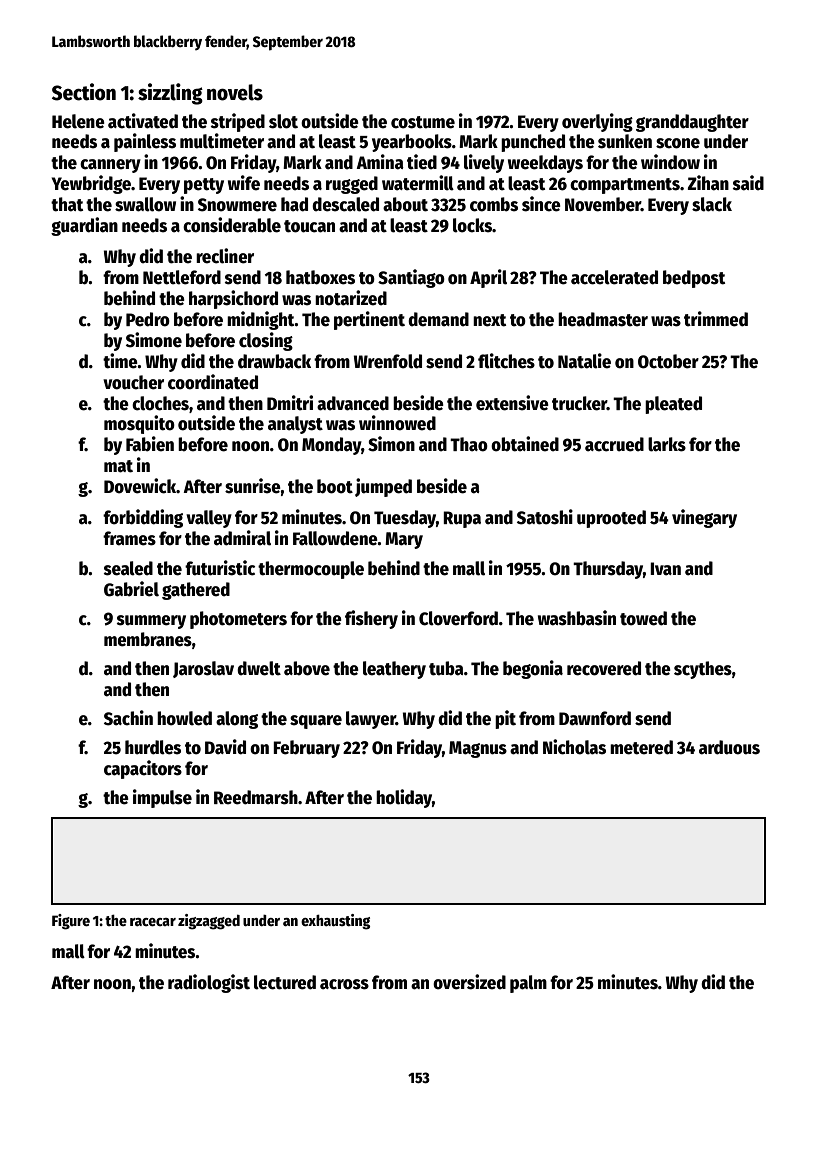 The image size is (817, 1159). What do you see at coordinates (528, 984) in the page?
I see `palm` at bounding box center [528, 984].
